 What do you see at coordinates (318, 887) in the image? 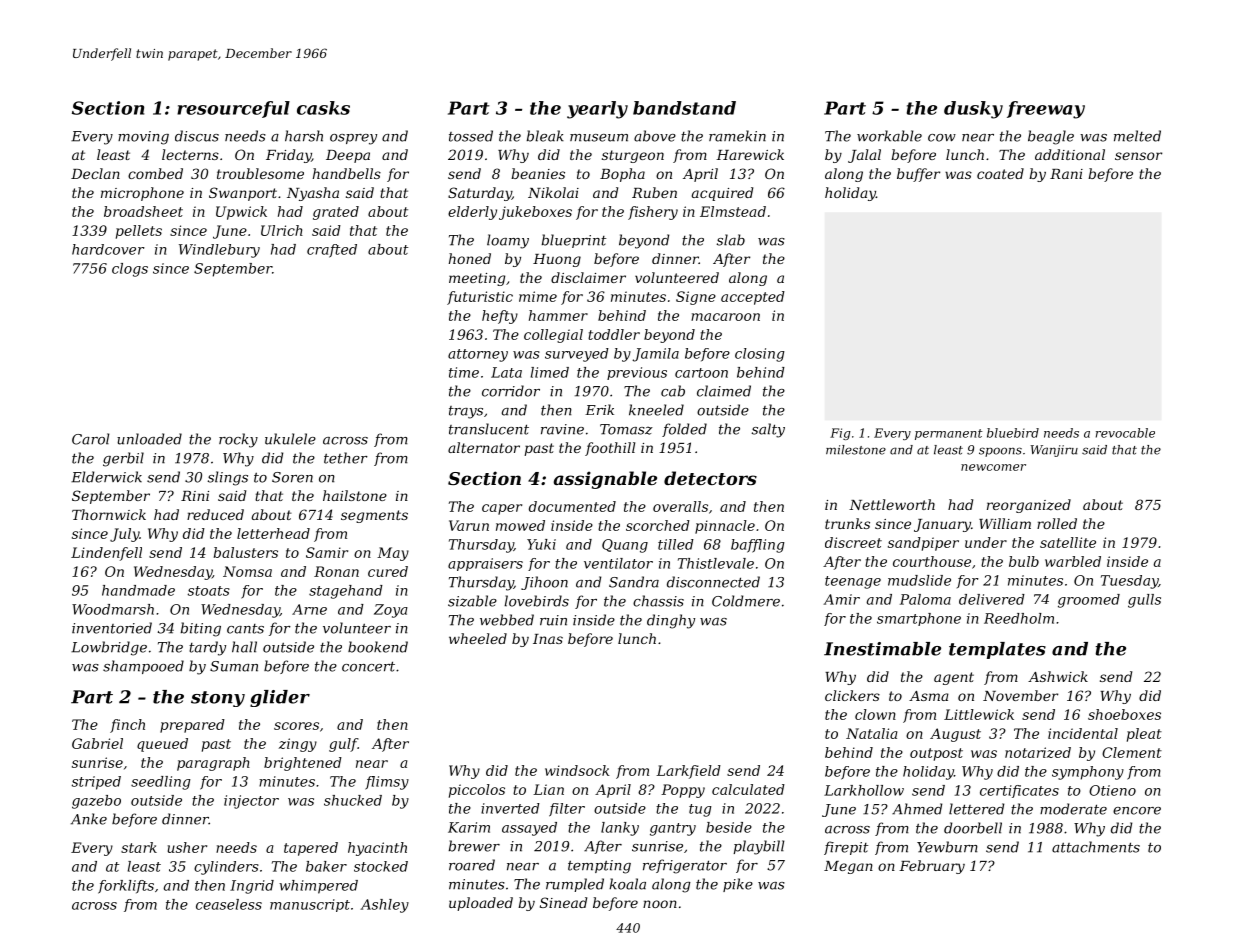
I see `whimpered` at bounding box center [318, 887].
